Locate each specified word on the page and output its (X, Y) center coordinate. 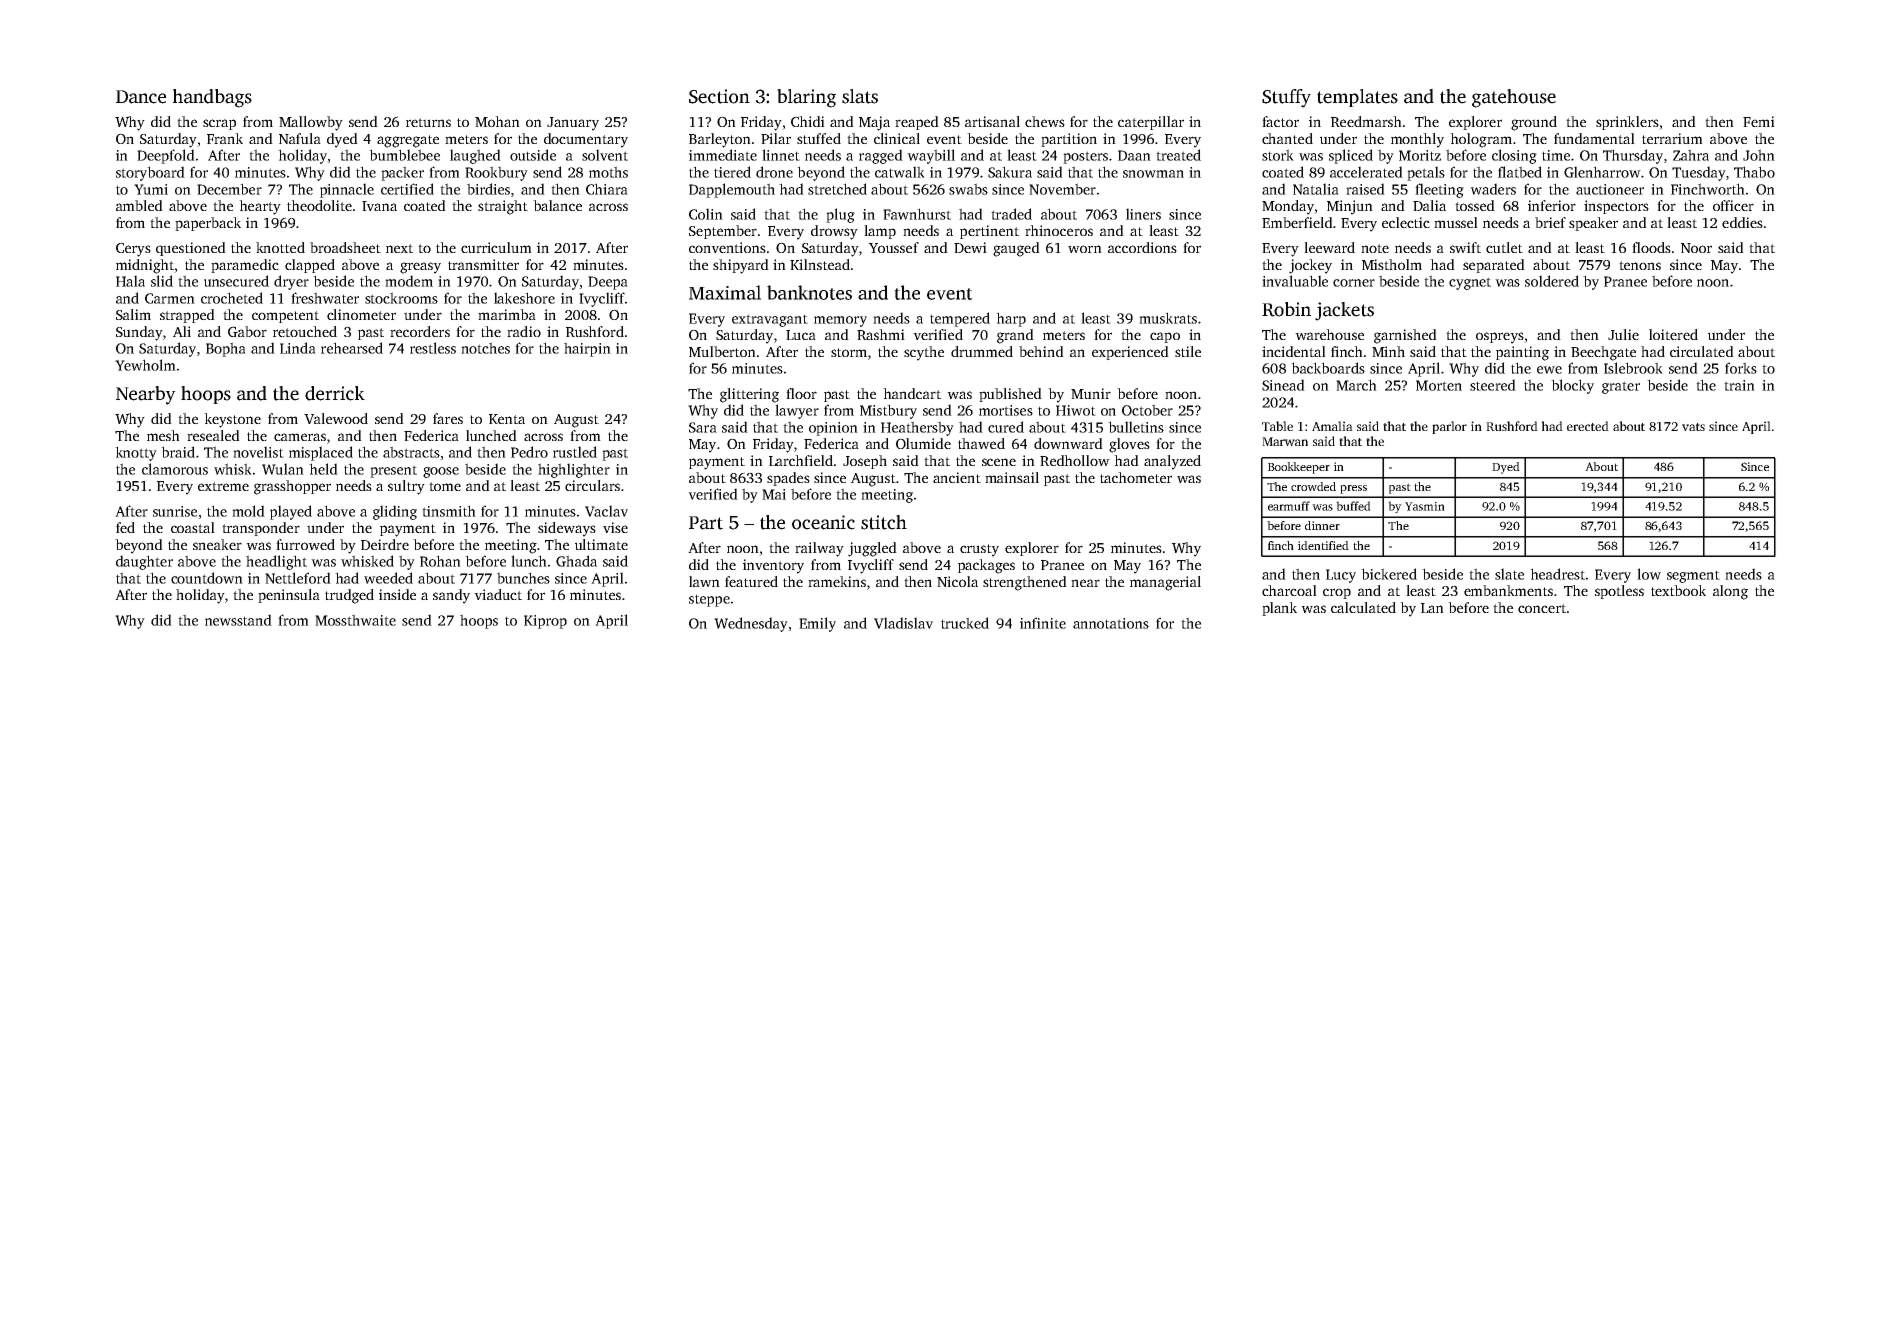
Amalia (1332, 426)
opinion (833, 429)
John (1759, 155)
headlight (276, 562)
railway (819, 549)
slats (860, 96)
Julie (1623, 334)
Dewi (970, 247)
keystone (232, 420)
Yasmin (1425, 506)
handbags (212, 98)
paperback (208, 224)
